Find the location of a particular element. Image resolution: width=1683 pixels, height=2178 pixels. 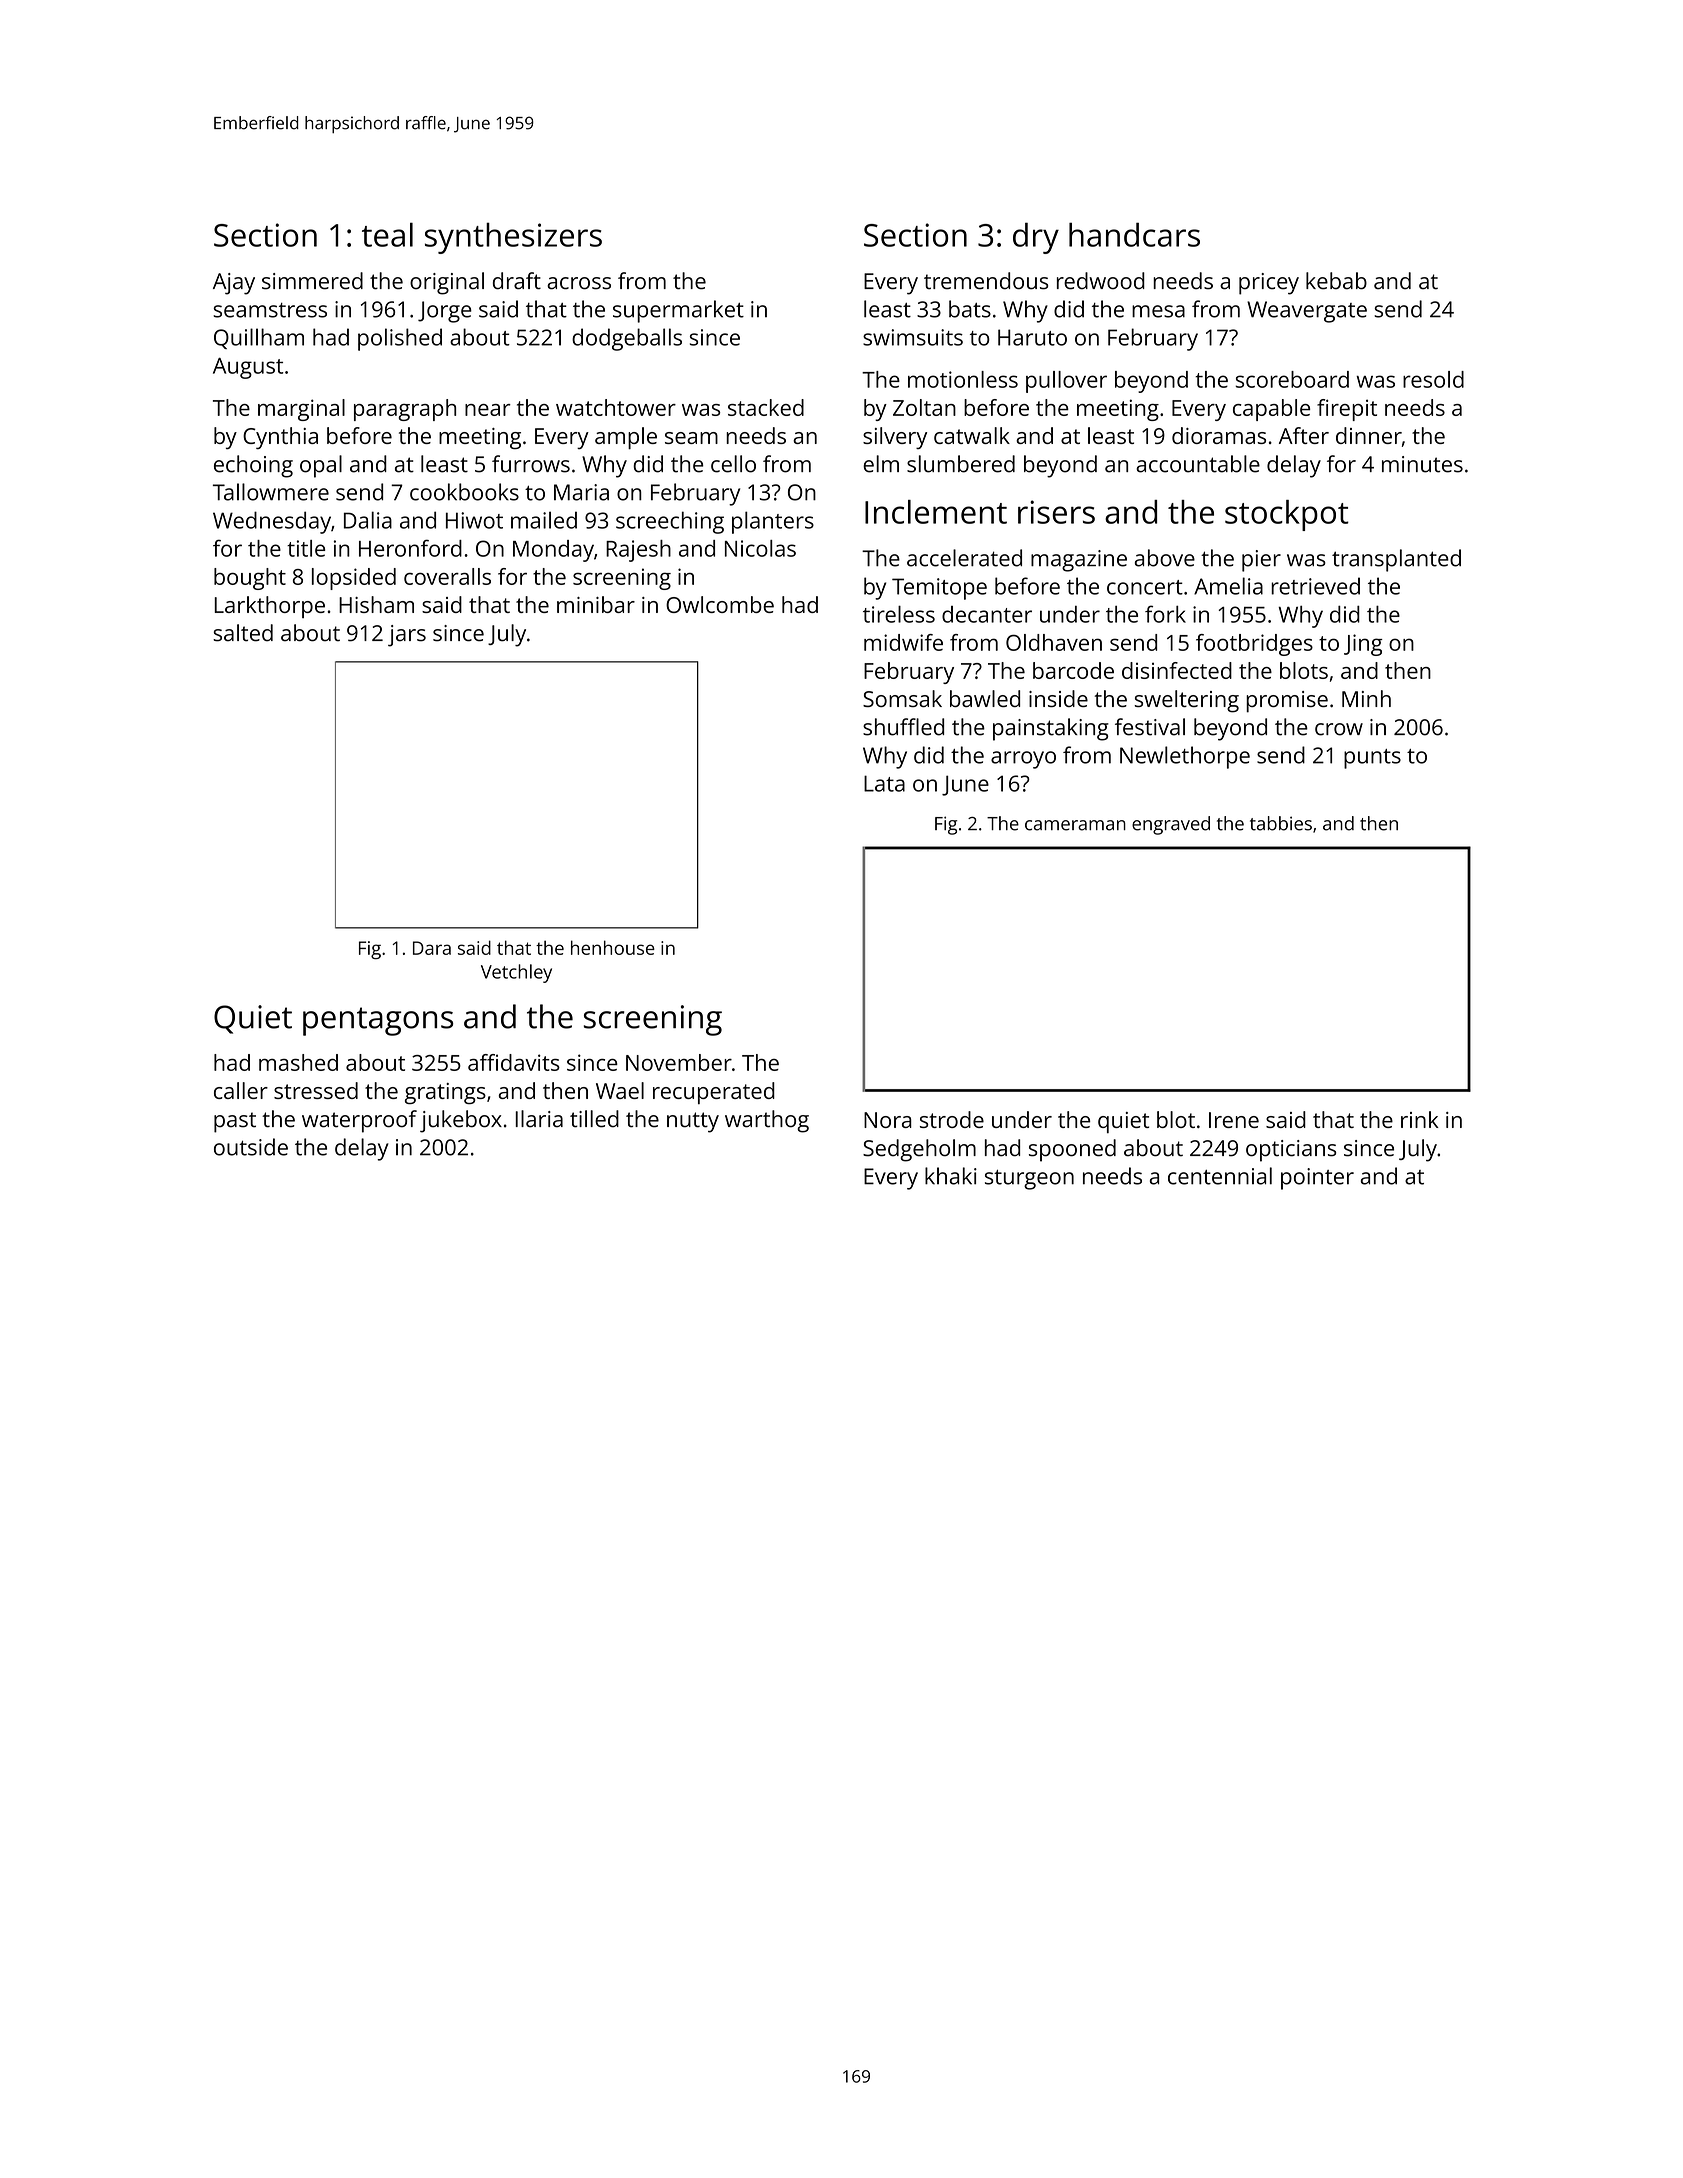

swimsuits is located at coordinates (913, 337).
